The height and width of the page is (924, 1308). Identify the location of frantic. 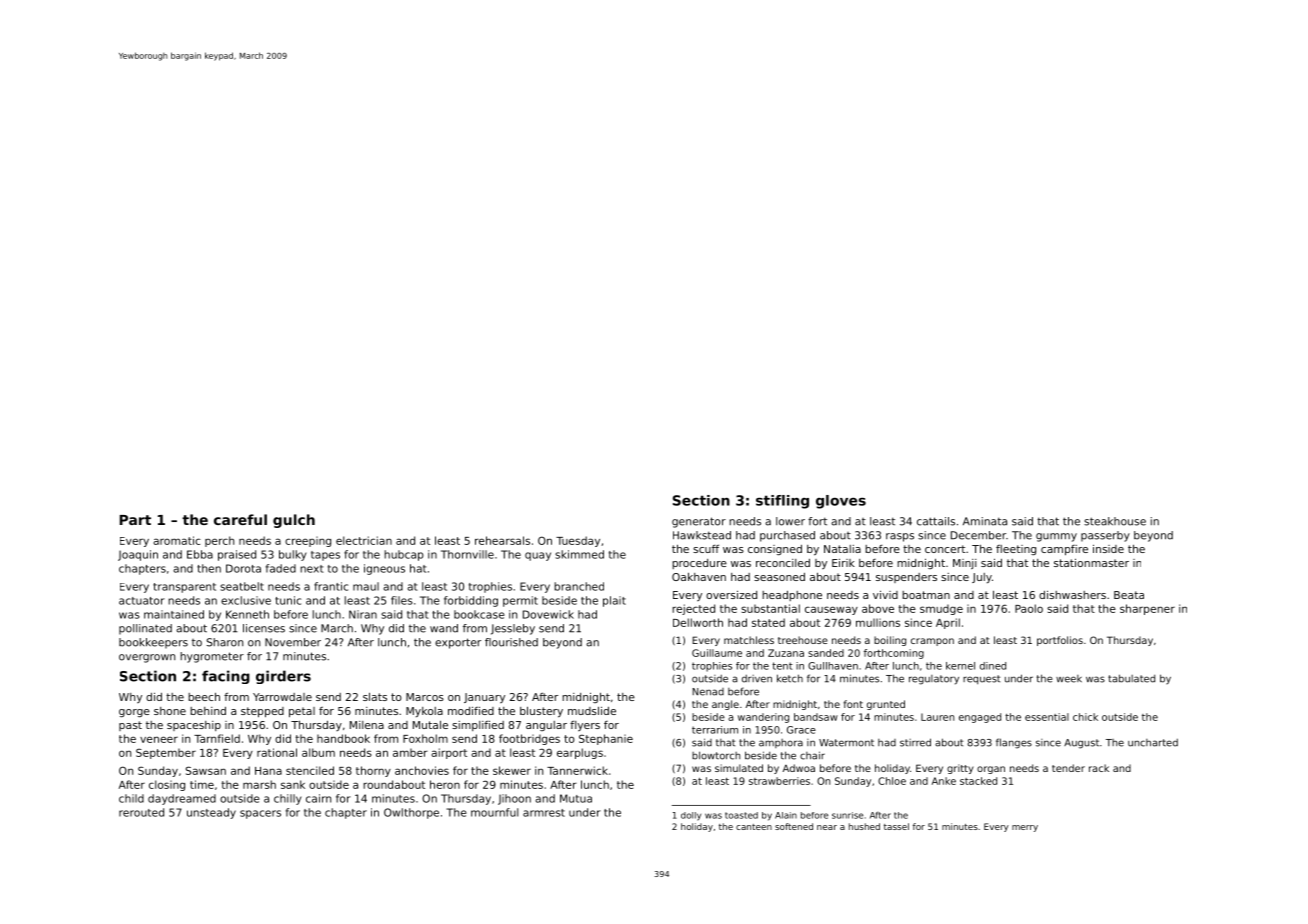
(331, 586).
